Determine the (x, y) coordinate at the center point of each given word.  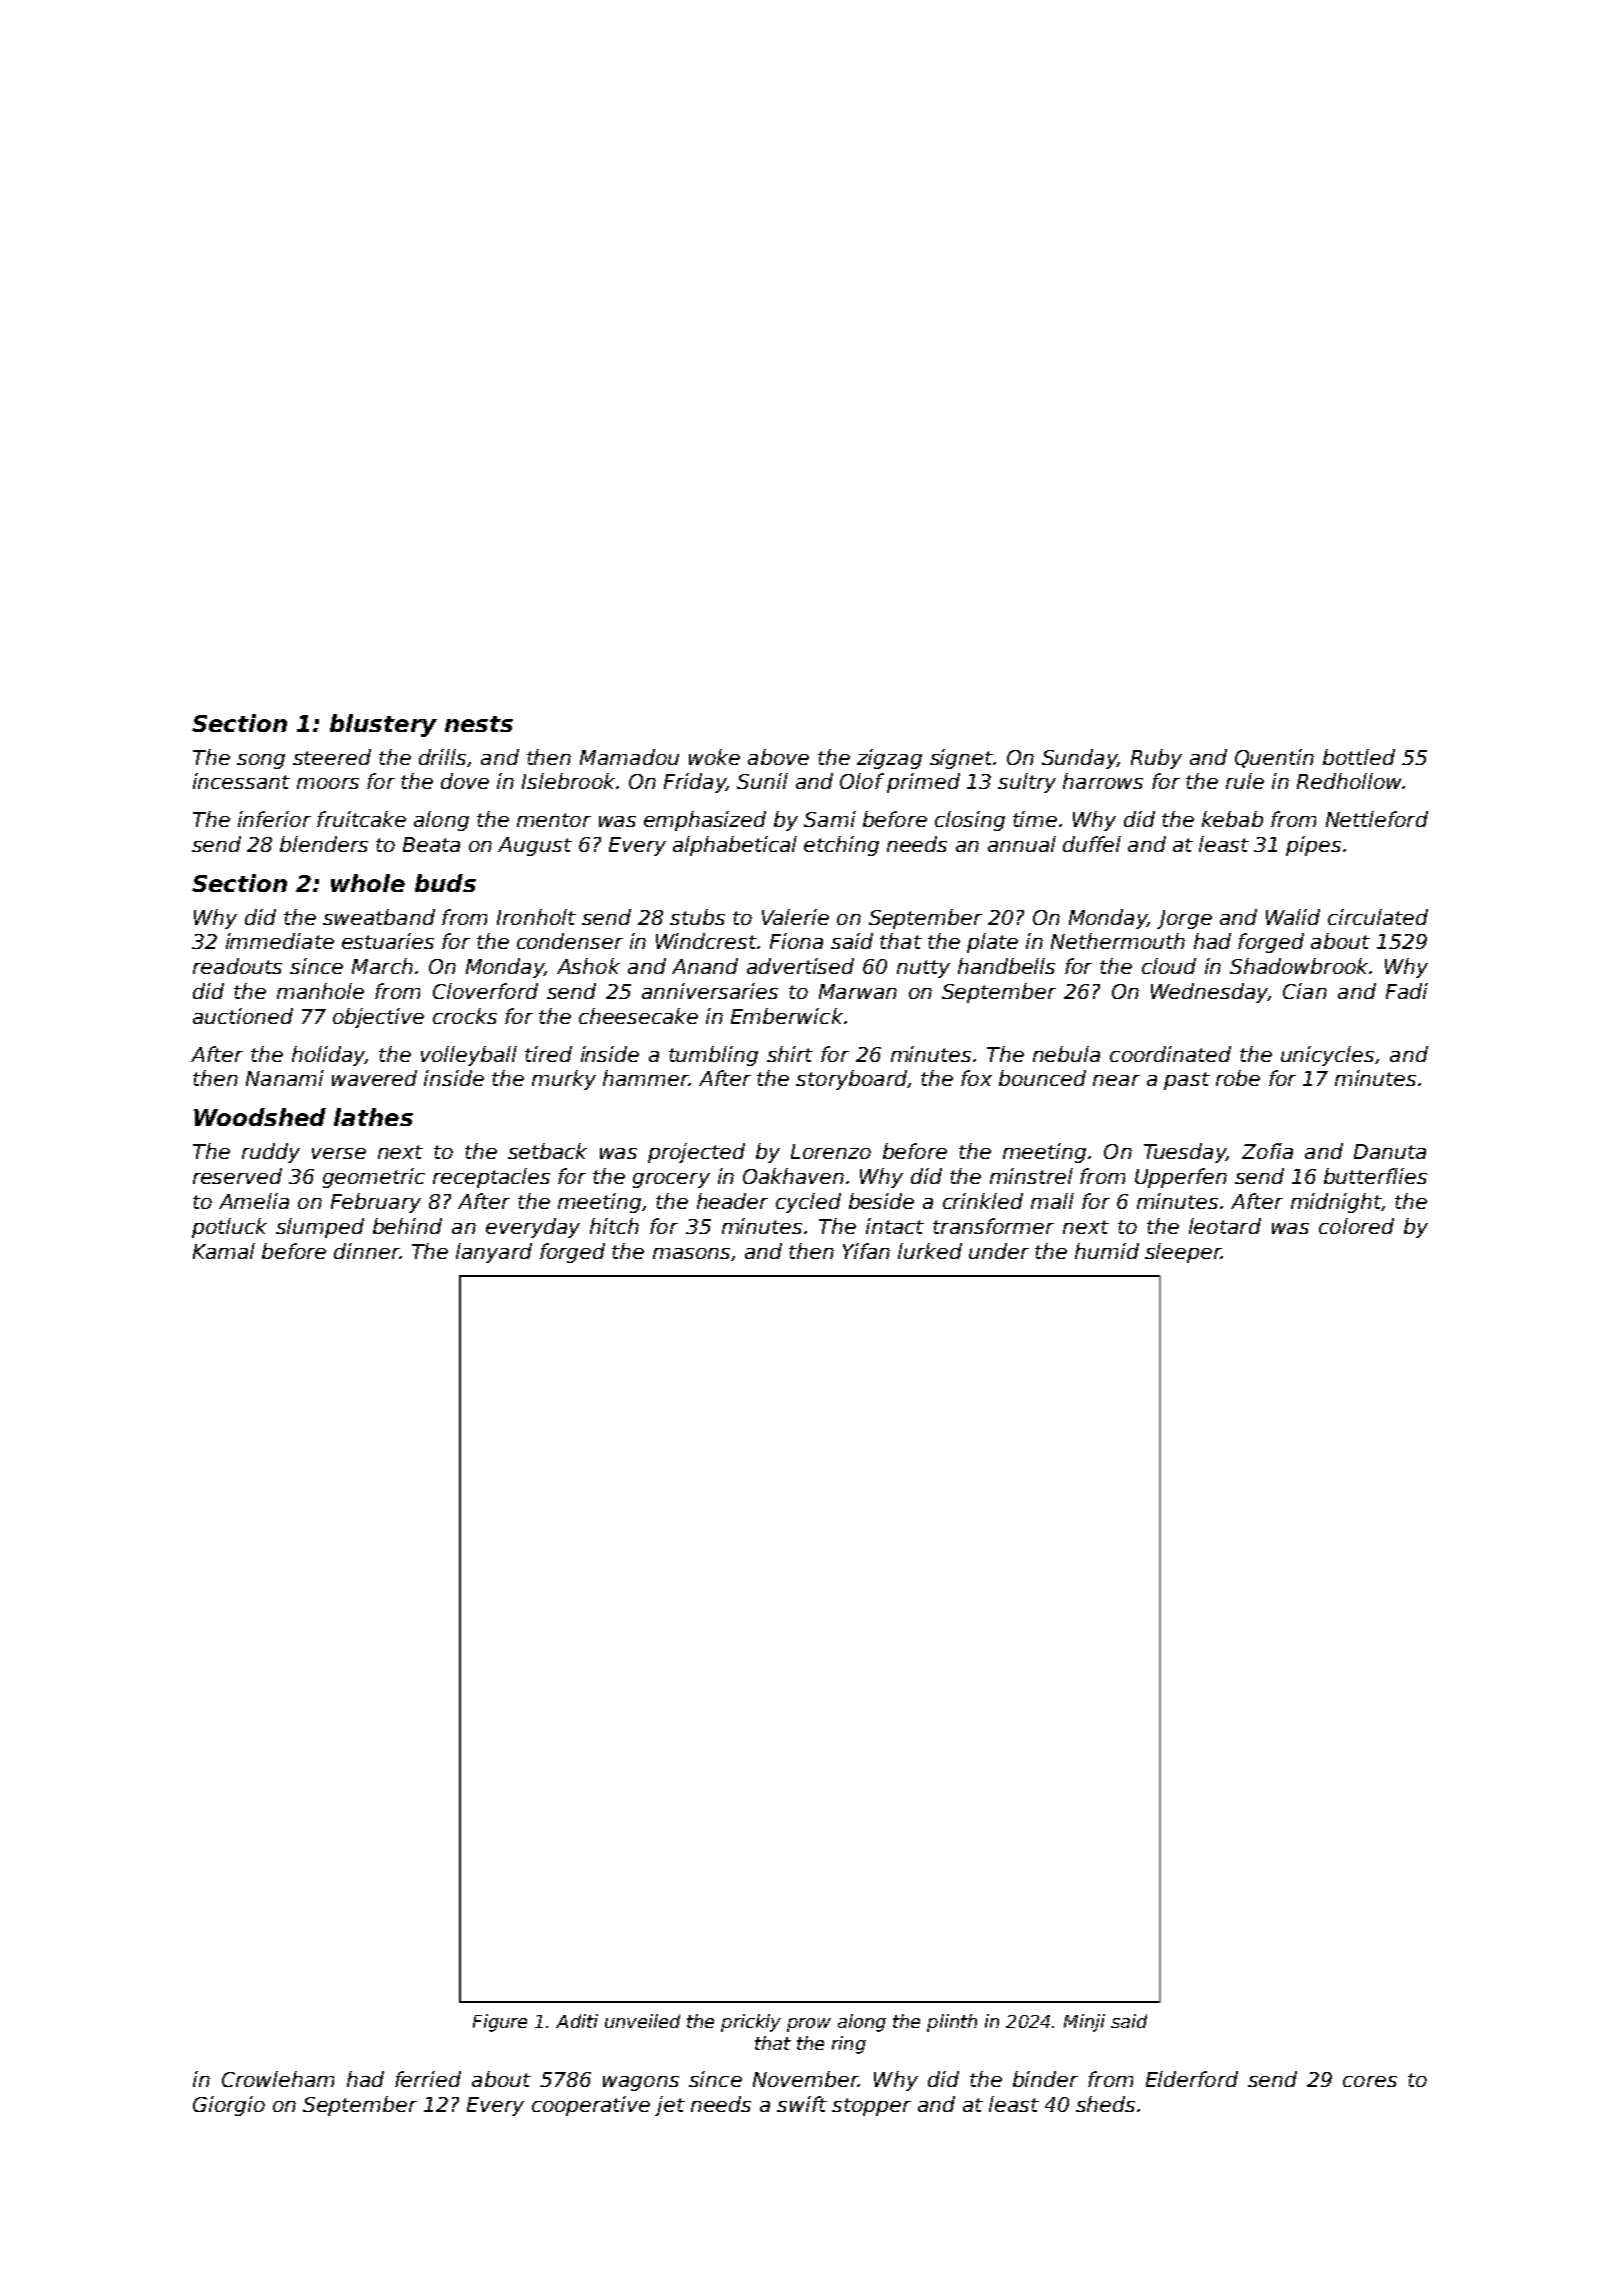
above (778, 757)
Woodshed (260, 1117)
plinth (952, 2023)
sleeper (1183, 1253)
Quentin (1274, 758)
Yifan (866, 1251)
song (261, 761)
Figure (500, 2023)
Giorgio (229, 2106)
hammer (646, 1078)
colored (1356, 1226)
